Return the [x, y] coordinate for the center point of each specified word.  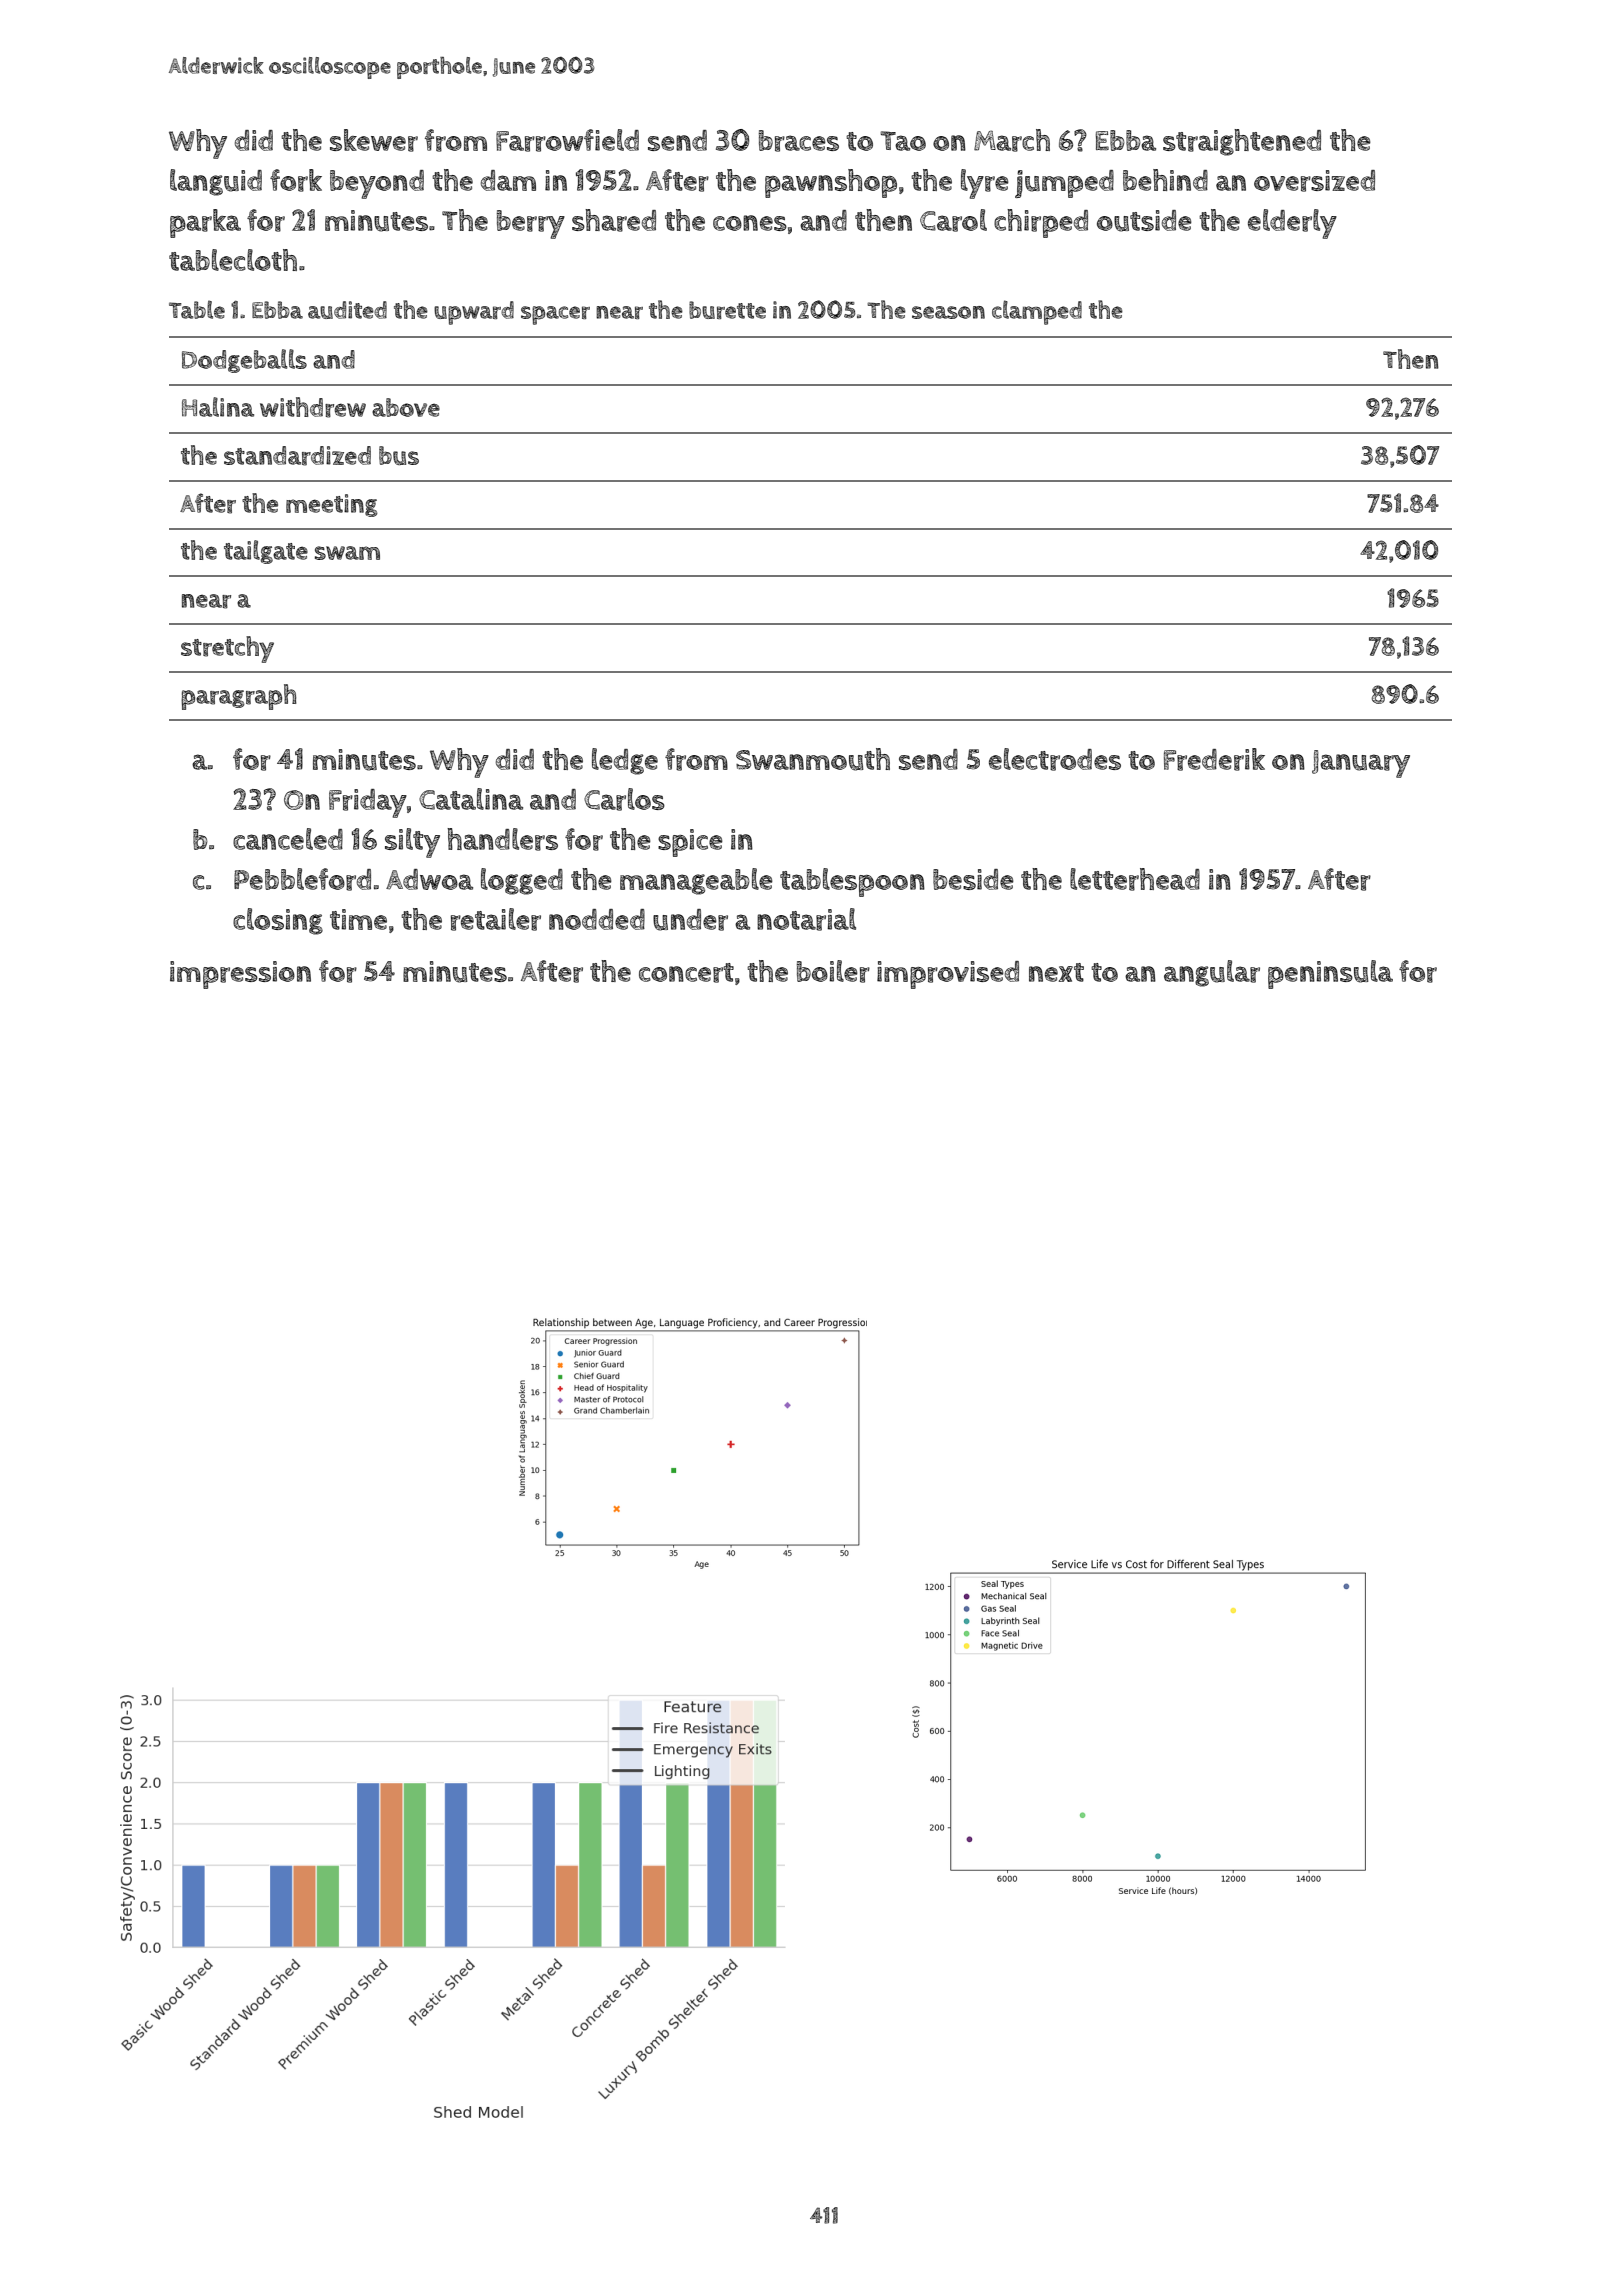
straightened [1242, 142]
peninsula [1330, 974]
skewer [374, 140]
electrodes [1055, 759]
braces [799, 141]
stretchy [227, 649]
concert [686, 973]
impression [240, 975]
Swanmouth [813, 759]
